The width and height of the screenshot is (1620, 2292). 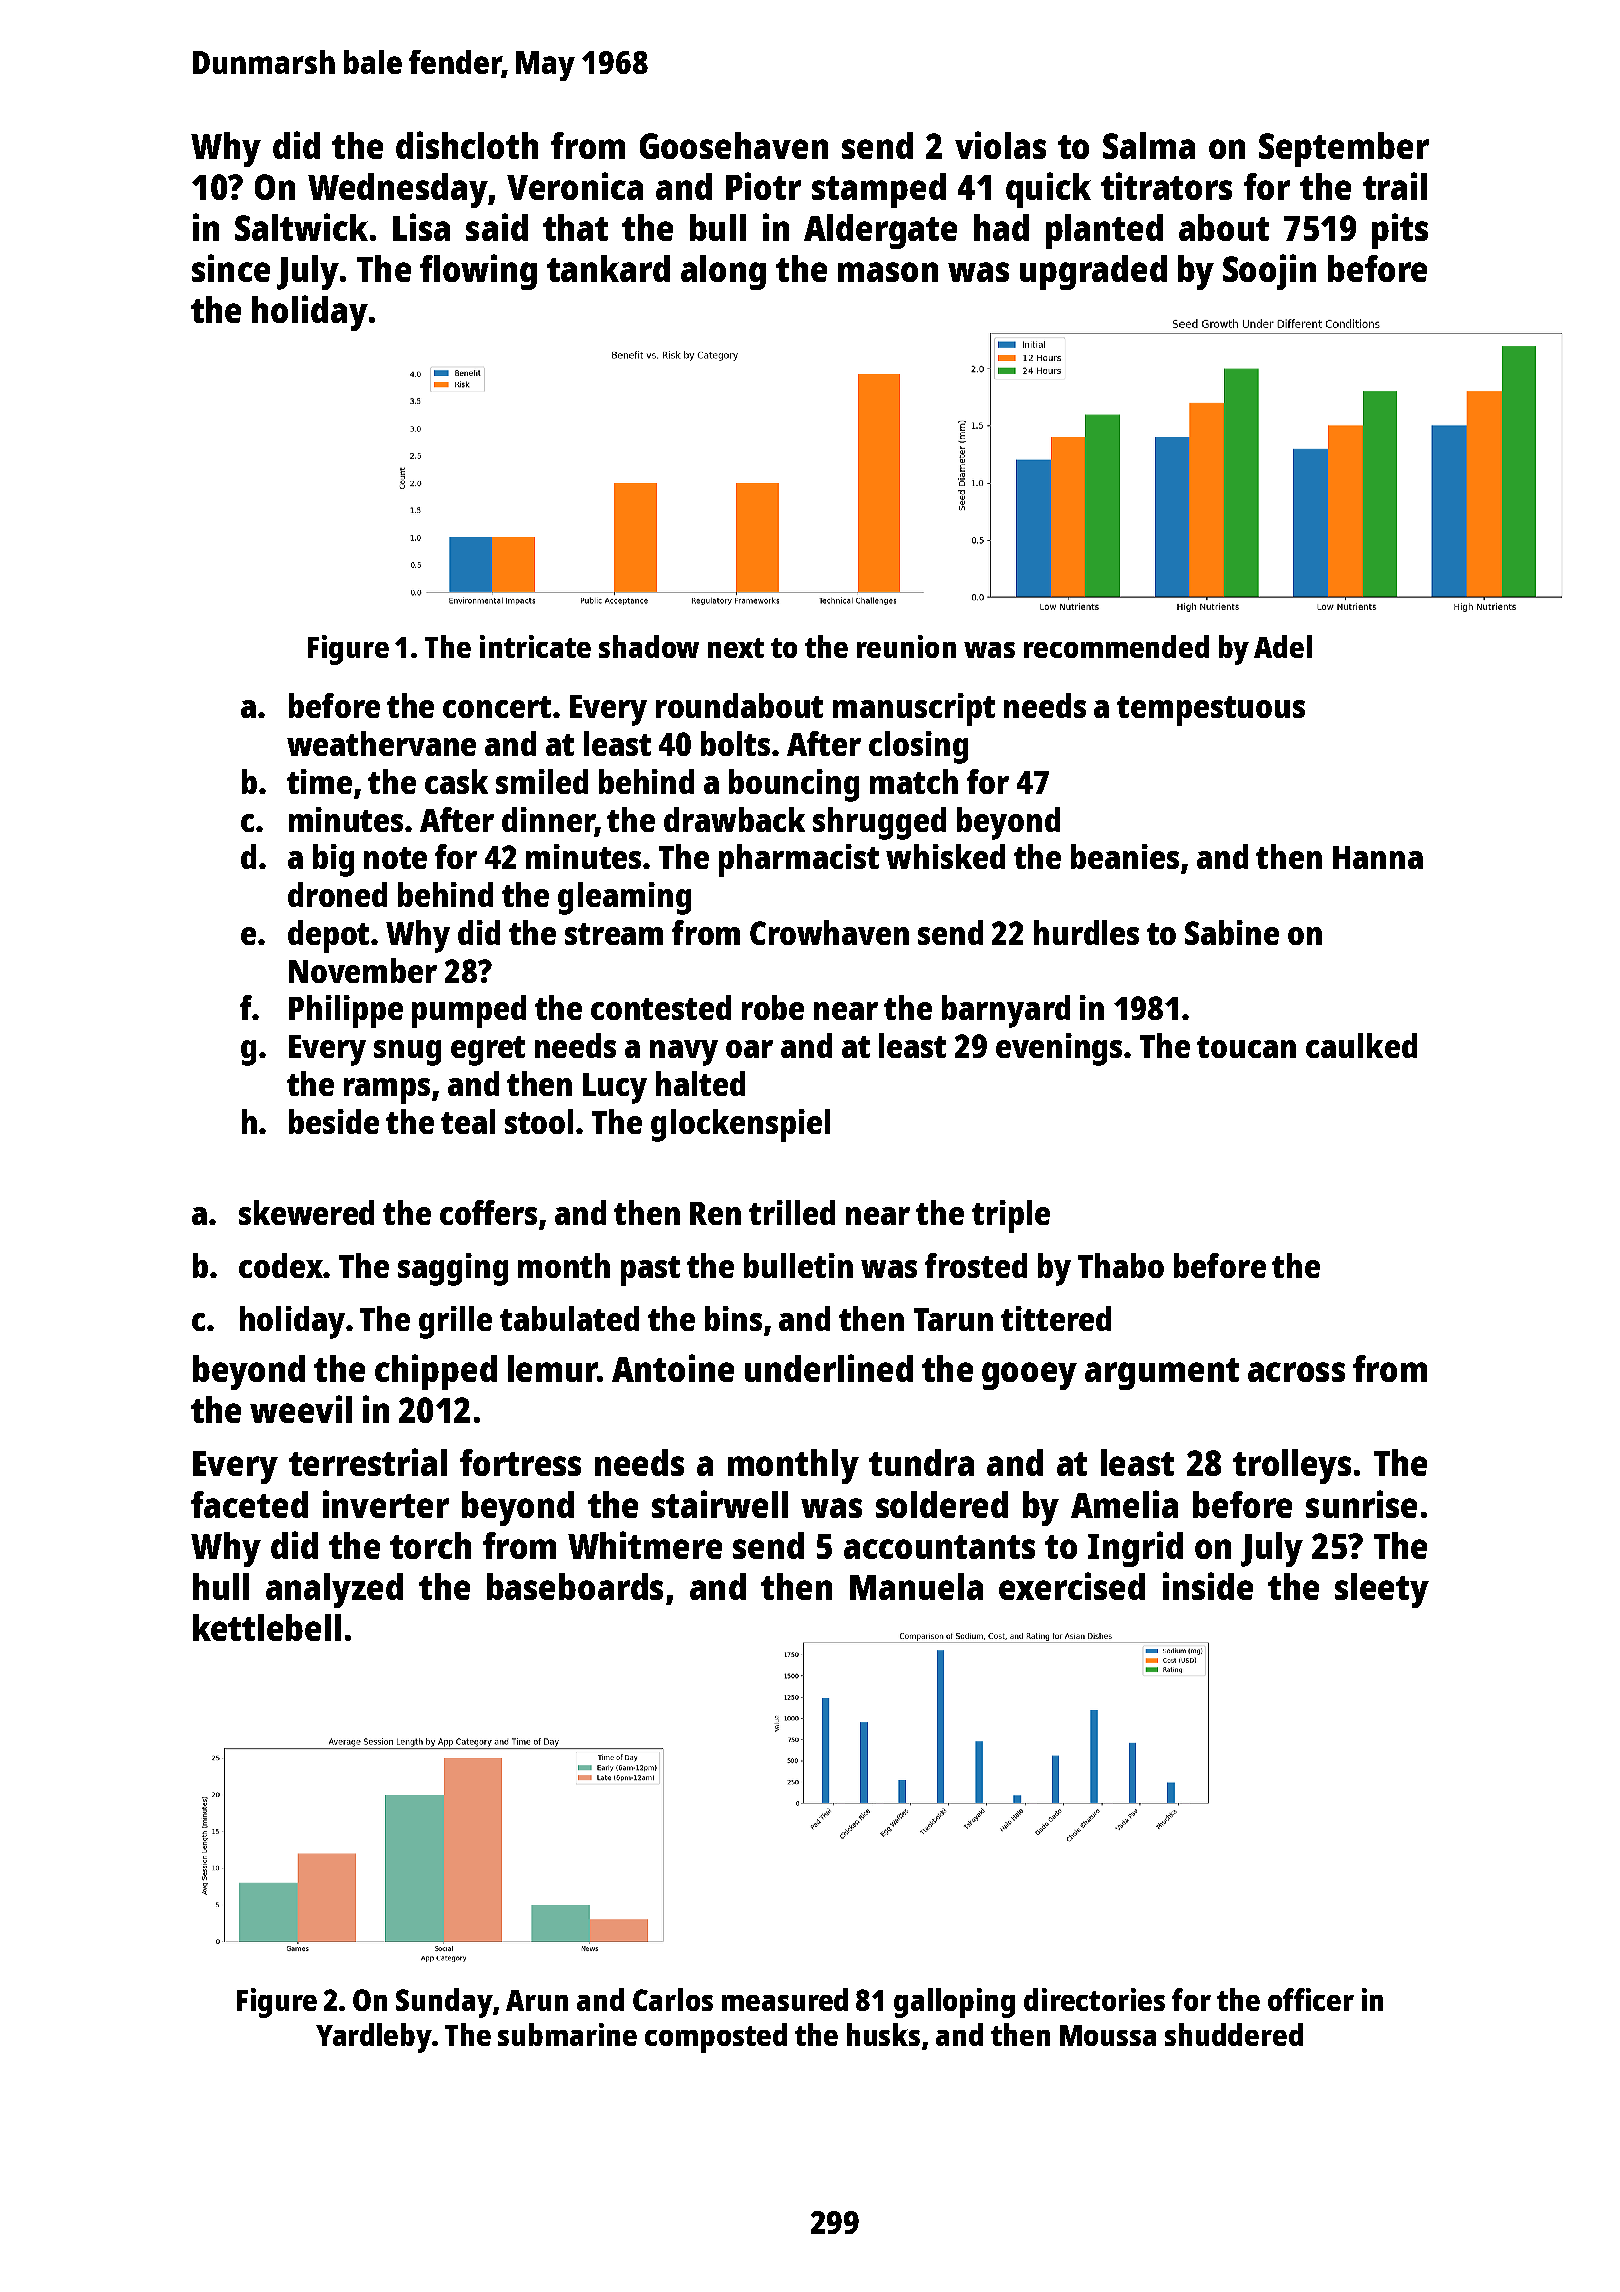 What do you see at coordinates (888, 272) in the screenshot?
I see `mason` at bounding box center [888, 272].
